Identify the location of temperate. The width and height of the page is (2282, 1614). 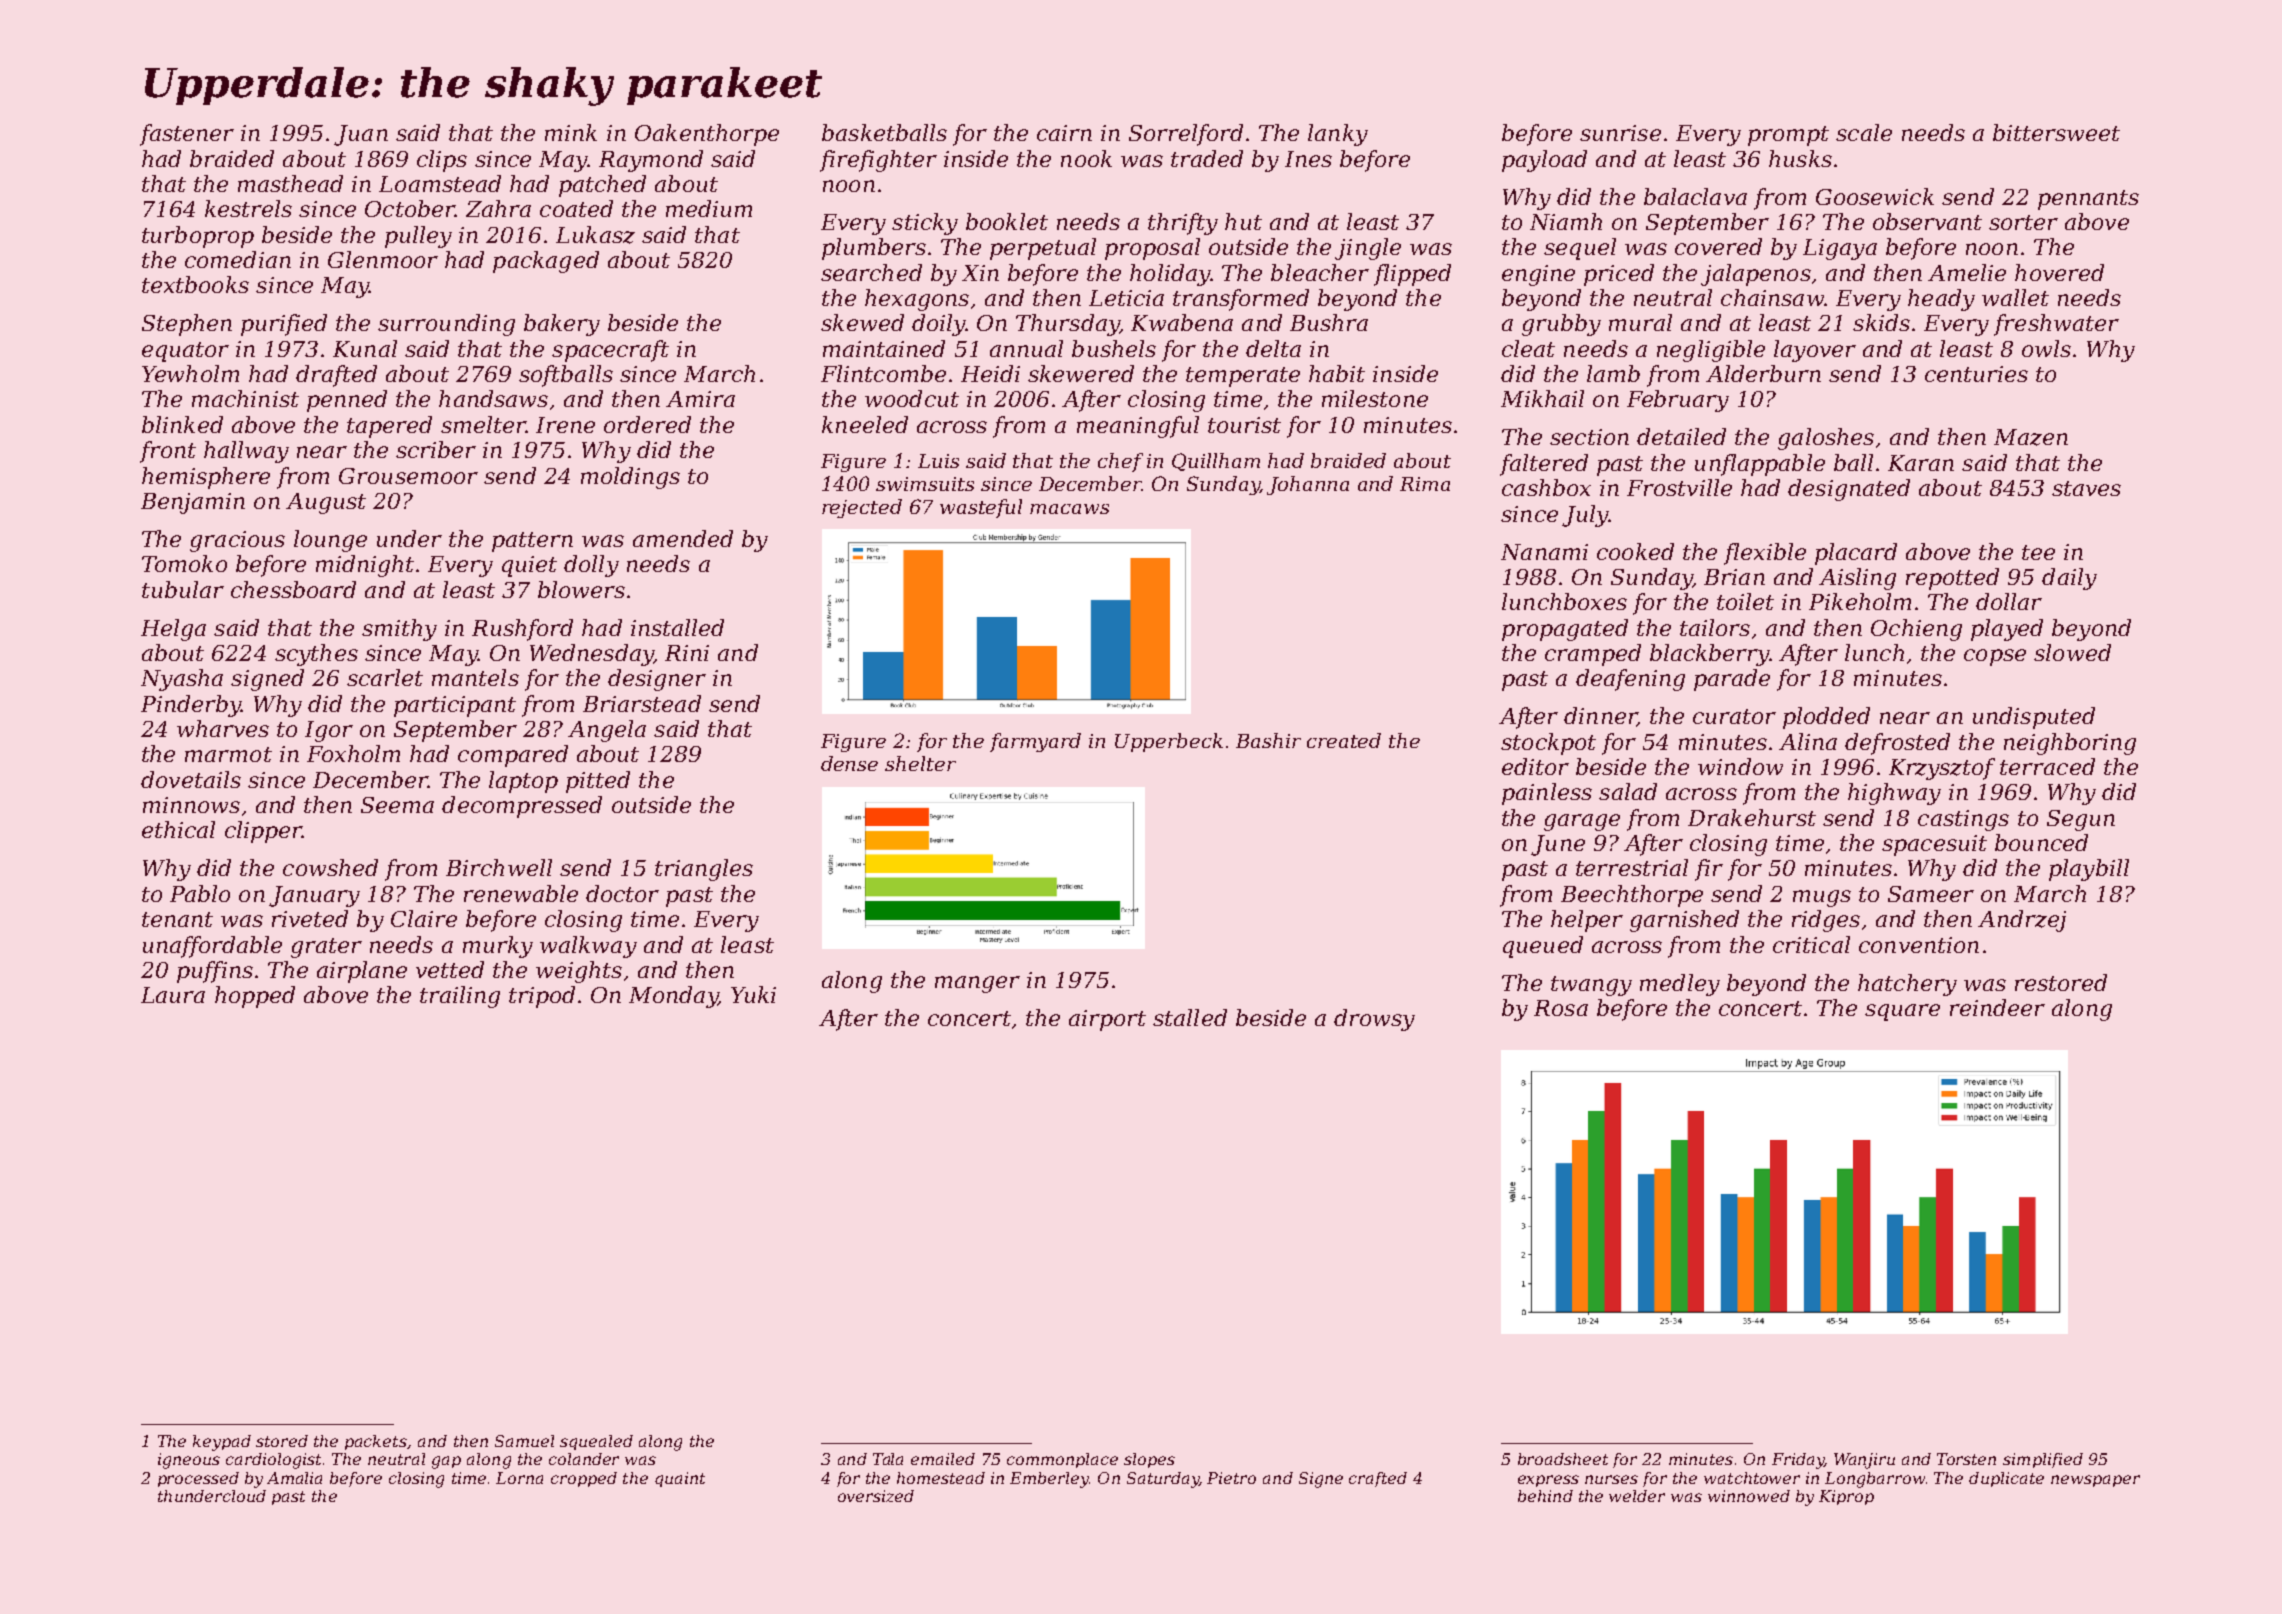
(1243, 377).
